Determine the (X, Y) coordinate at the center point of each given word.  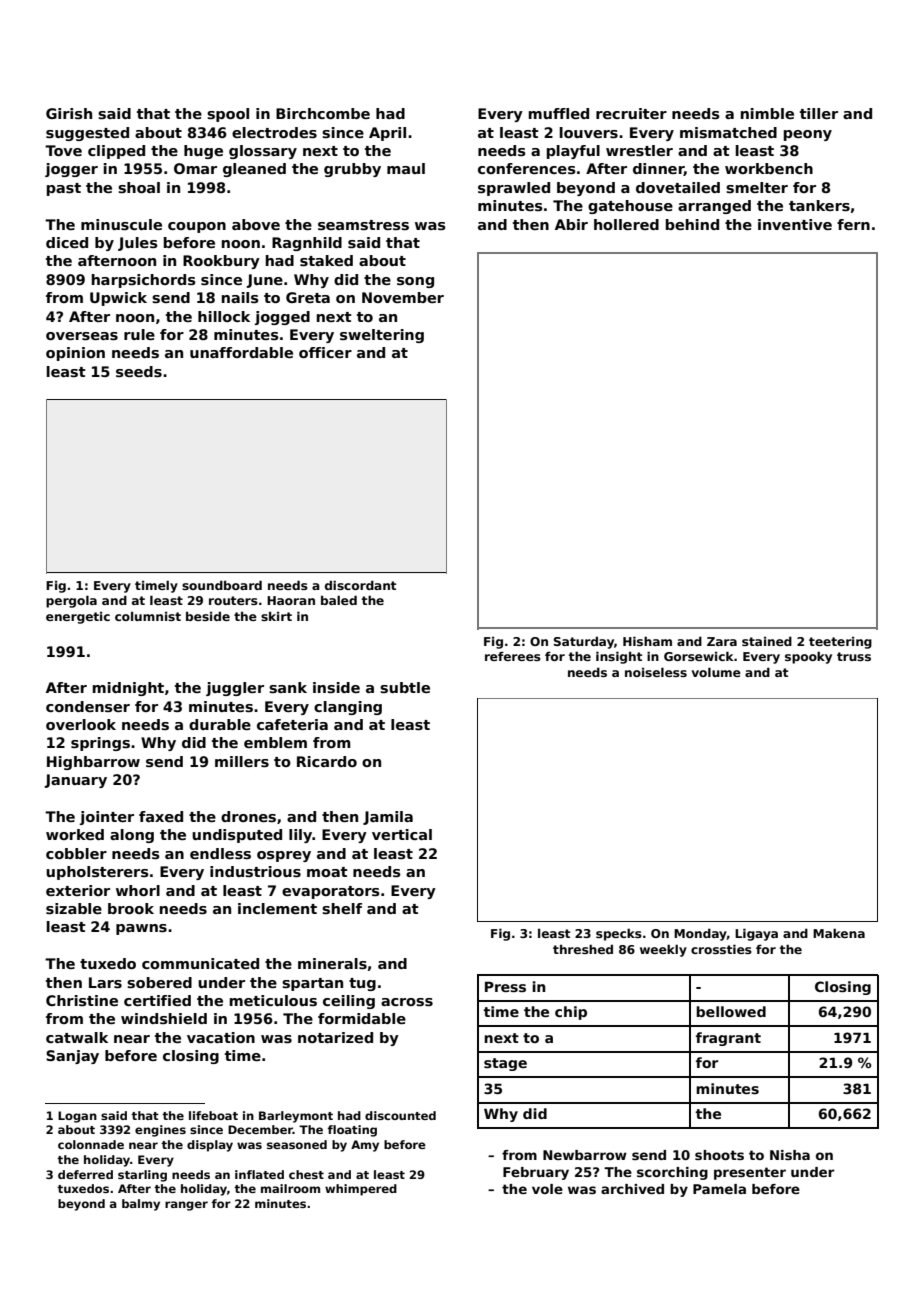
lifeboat (213, 1115)
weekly (663, 950)
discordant (360, 585)
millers (242, 761)
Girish (69, 113)
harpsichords (144, 281)
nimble (767, 113)
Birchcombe (323, 113)
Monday (700, 934)
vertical (402, 834)
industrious (255, 871)
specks (619, 934)
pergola (71, 601)
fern (853, 224)
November (403, 297)
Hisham (647, 641)
